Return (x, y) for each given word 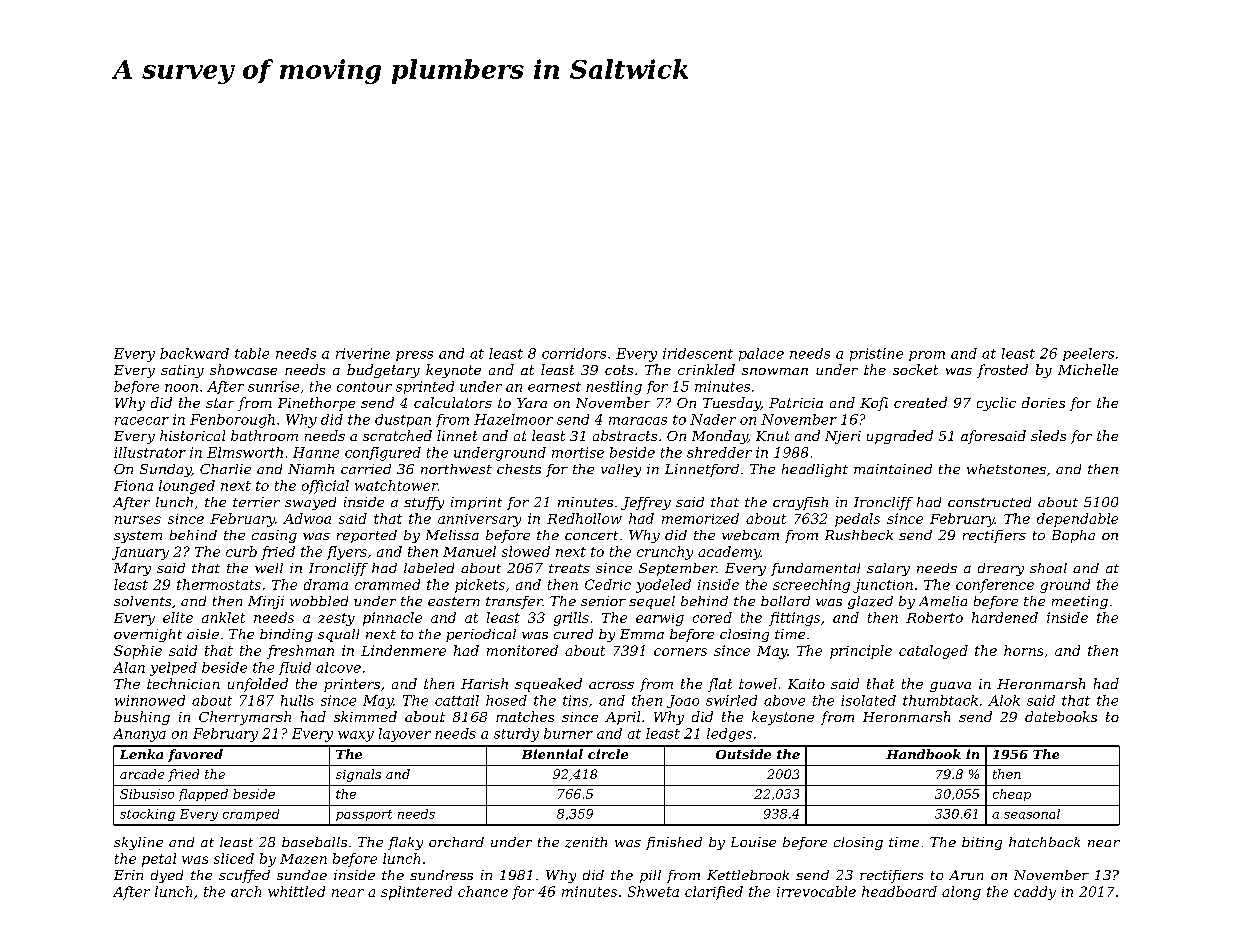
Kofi (874, 404)
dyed (167, 876)
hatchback (1044, 842)
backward (194, 353)
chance (483, 891)
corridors (574, 353)
